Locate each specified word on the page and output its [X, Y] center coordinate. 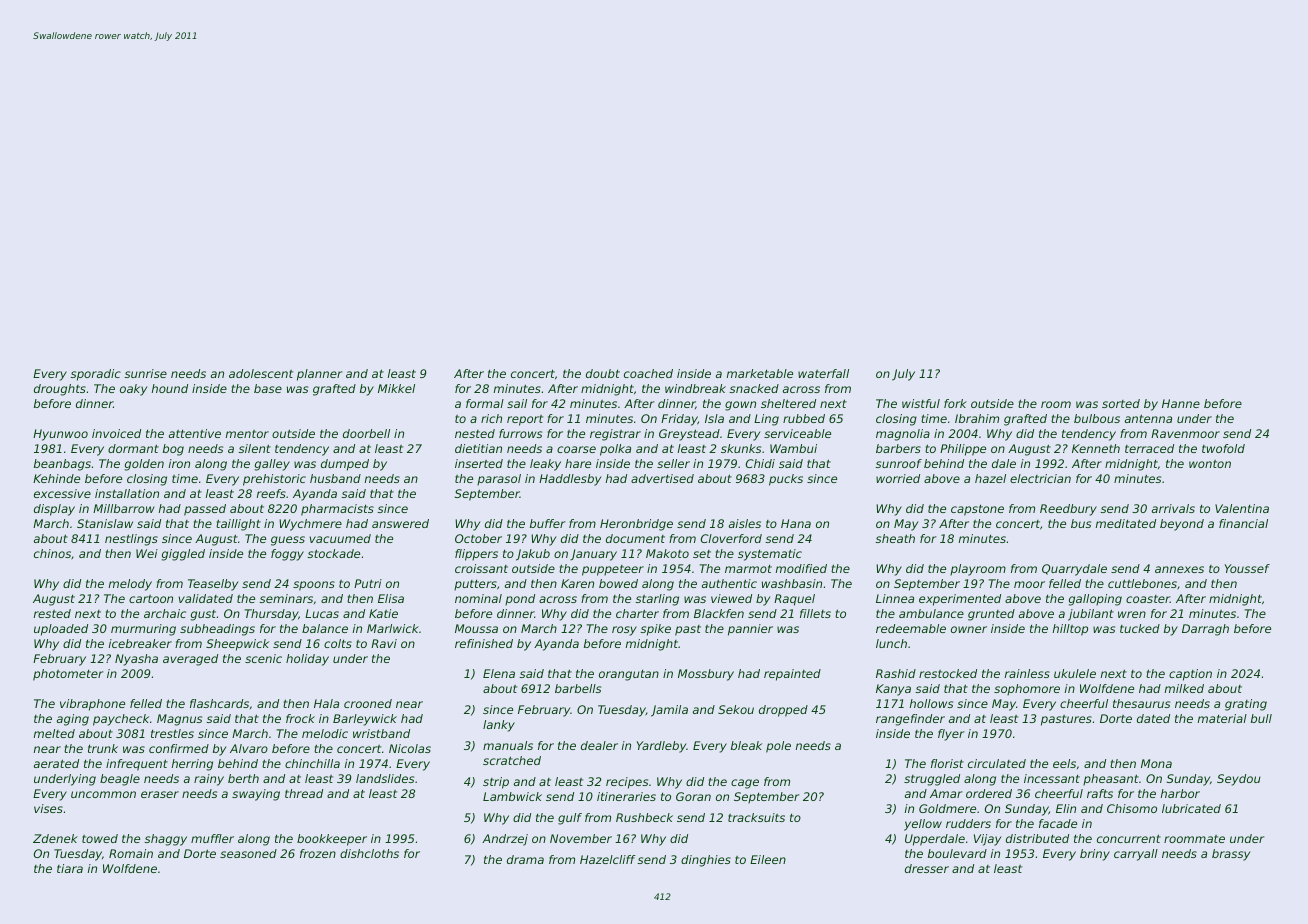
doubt [603, 373]
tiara [70, 868]
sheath [895, 538]
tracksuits [756, 817]
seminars [286, 598]
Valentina [1242, 508]
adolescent [261, 373]
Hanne [1181, 403]
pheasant [1111, 780]
